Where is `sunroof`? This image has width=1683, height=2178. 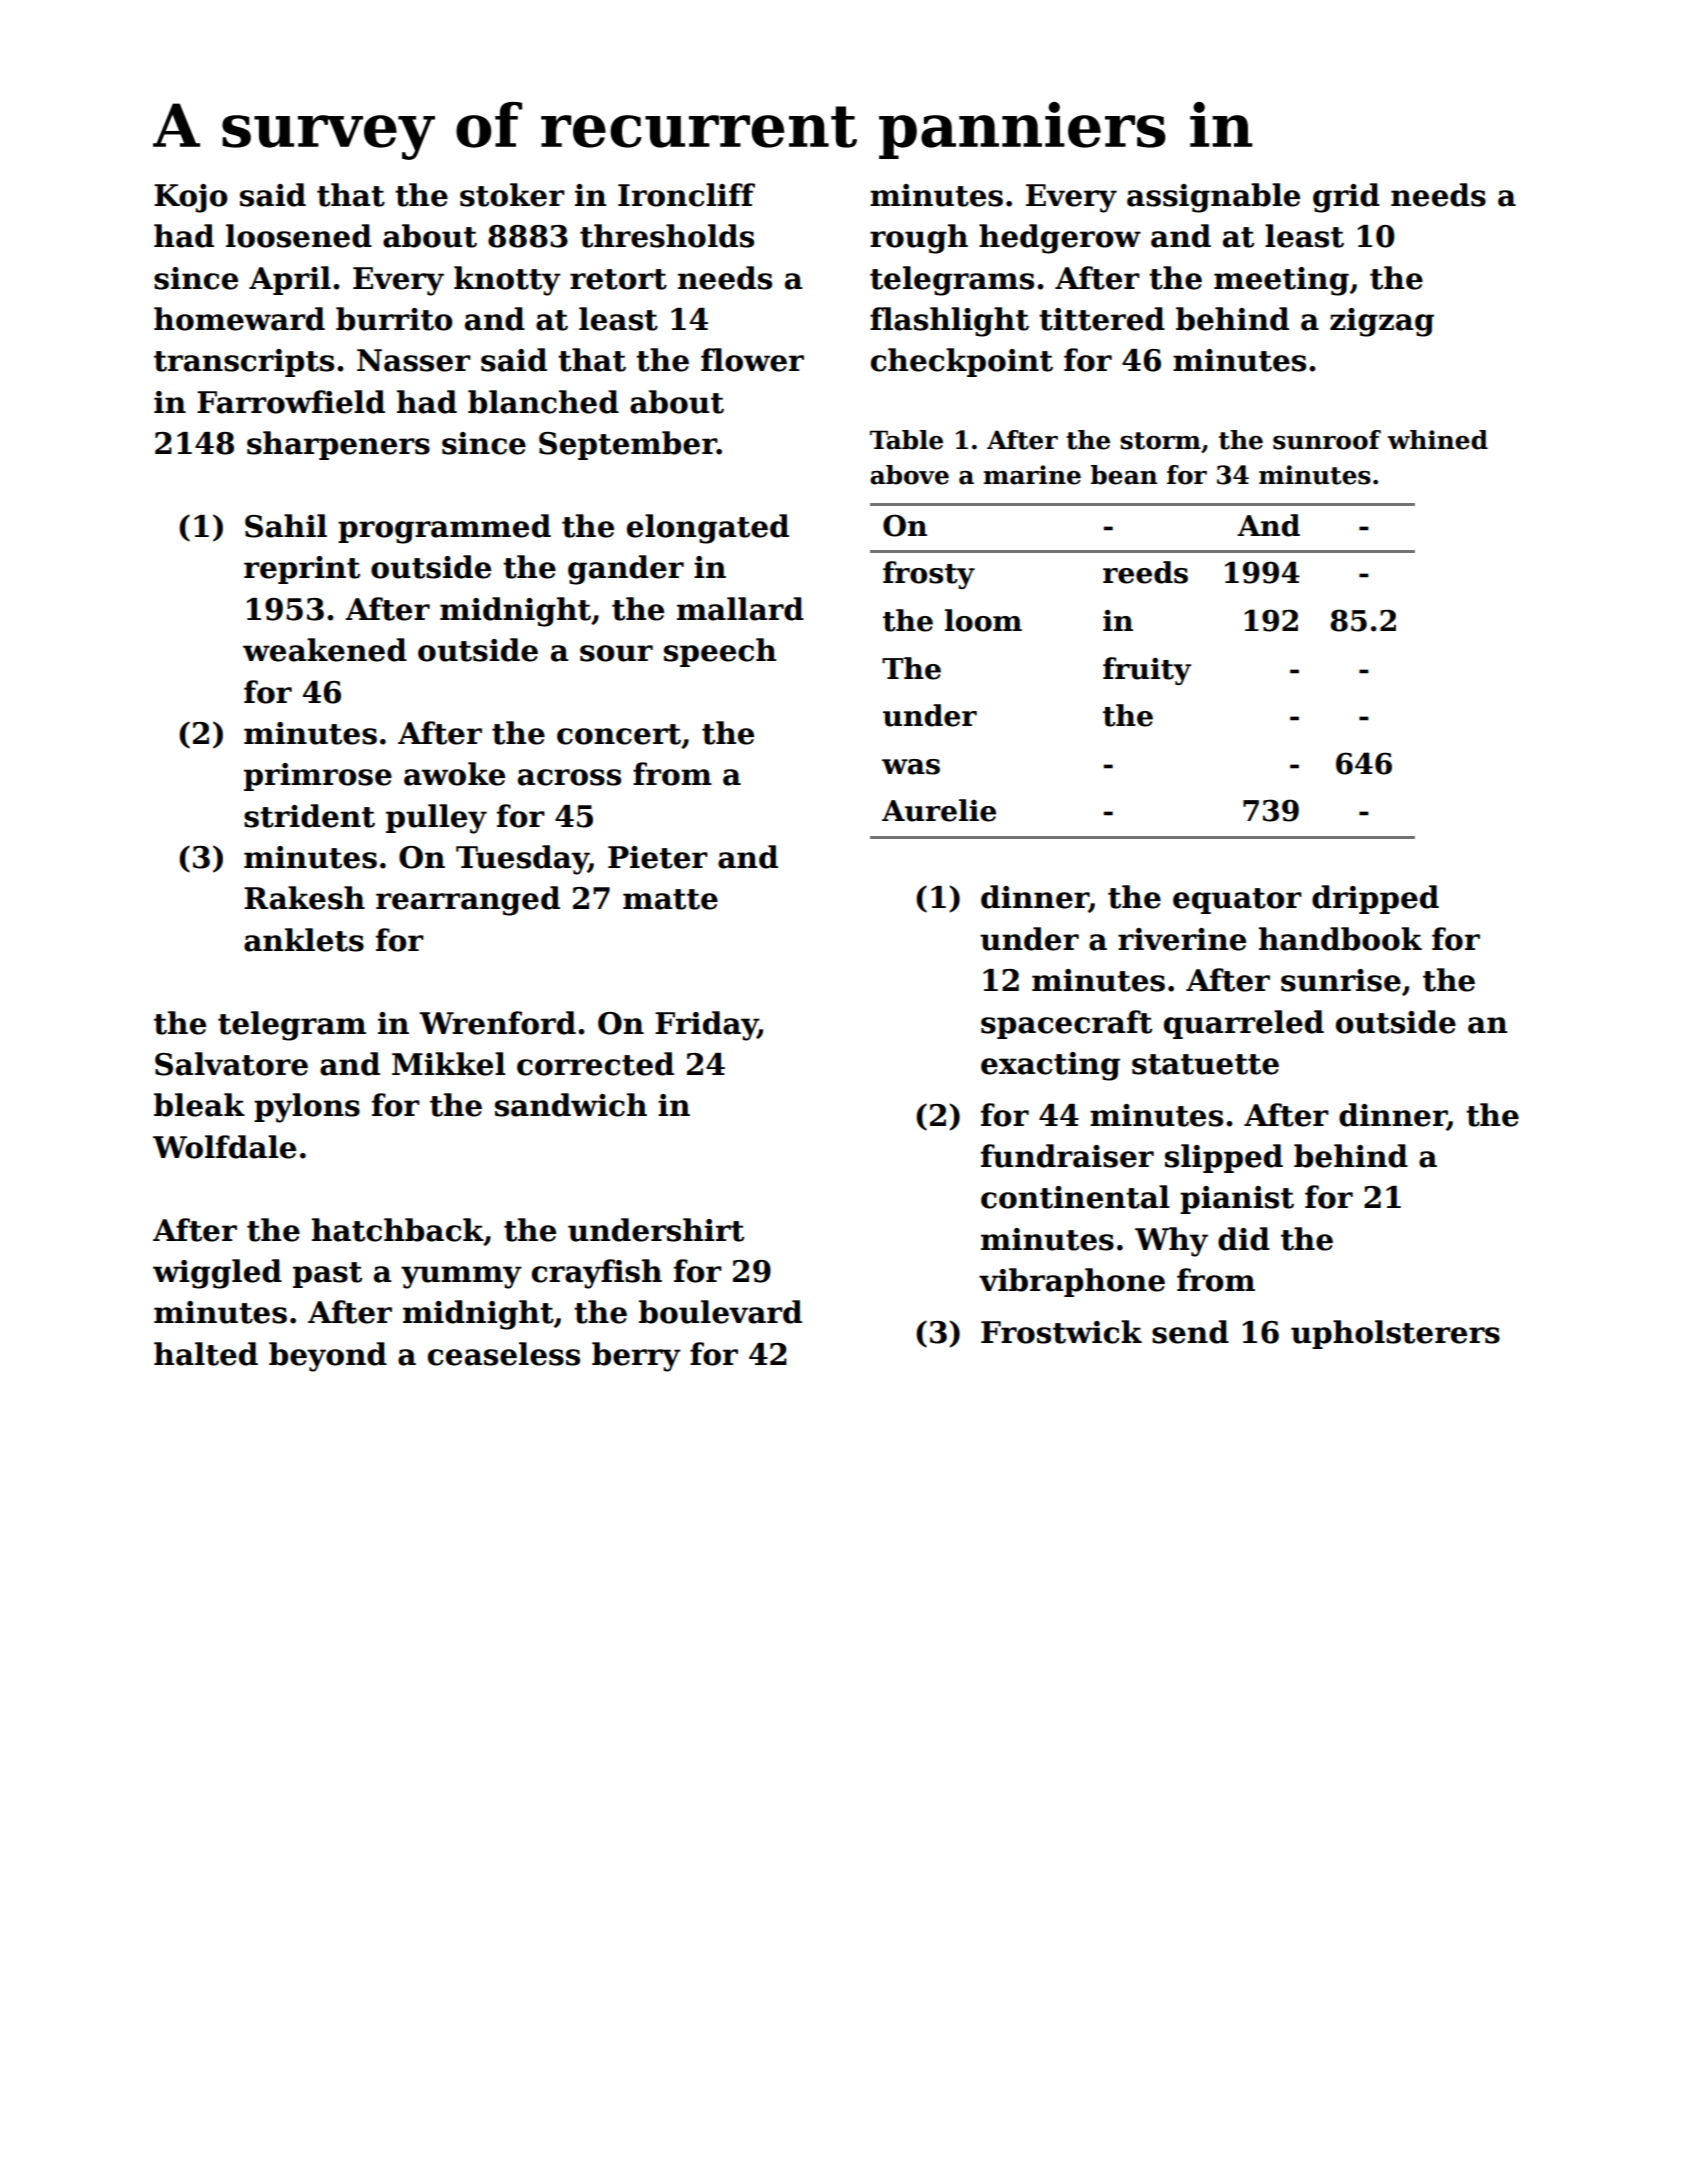
sunroof is located at coordinates (1327, 440).
